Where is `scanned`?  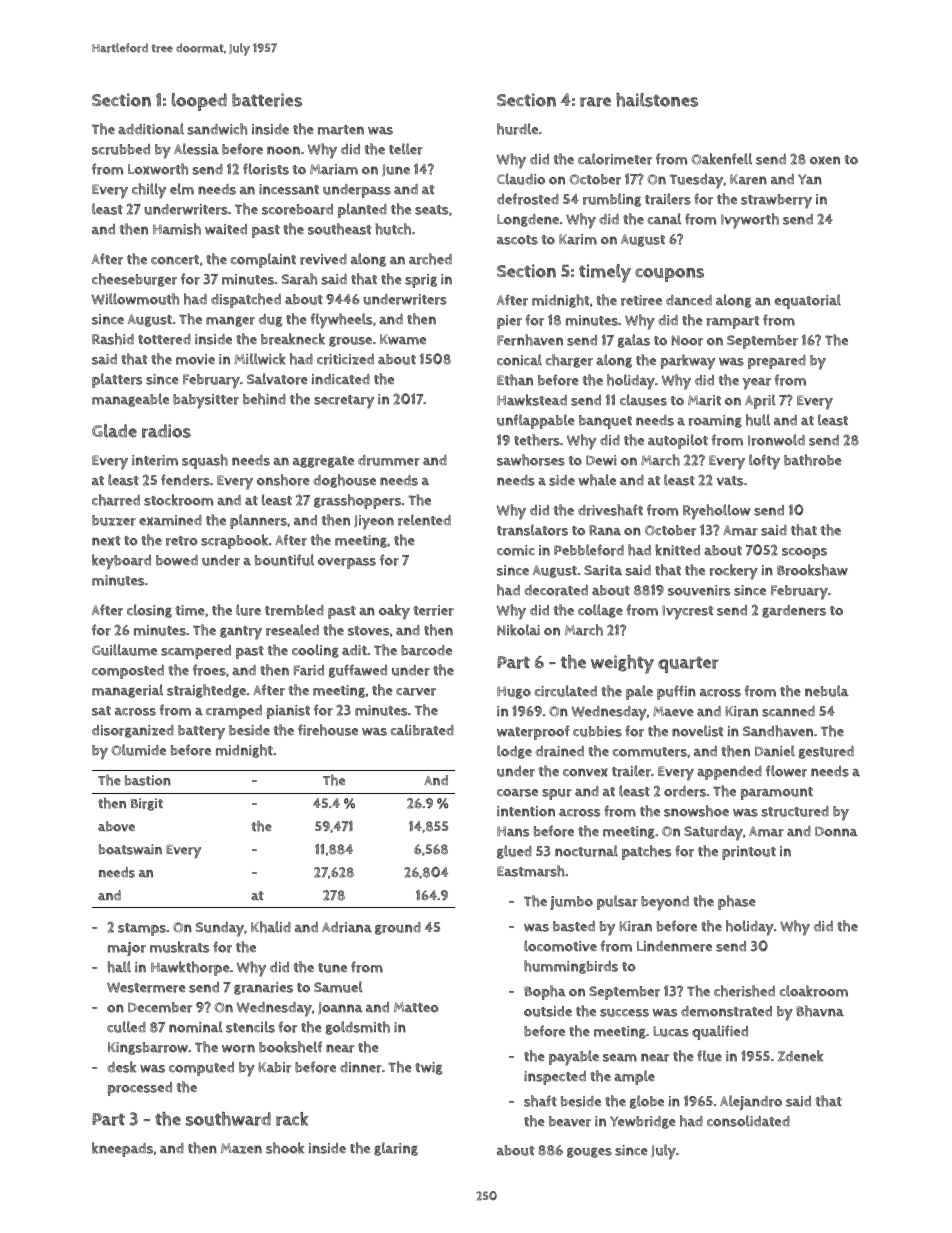
scanned is located at coordinates (788, 711).
